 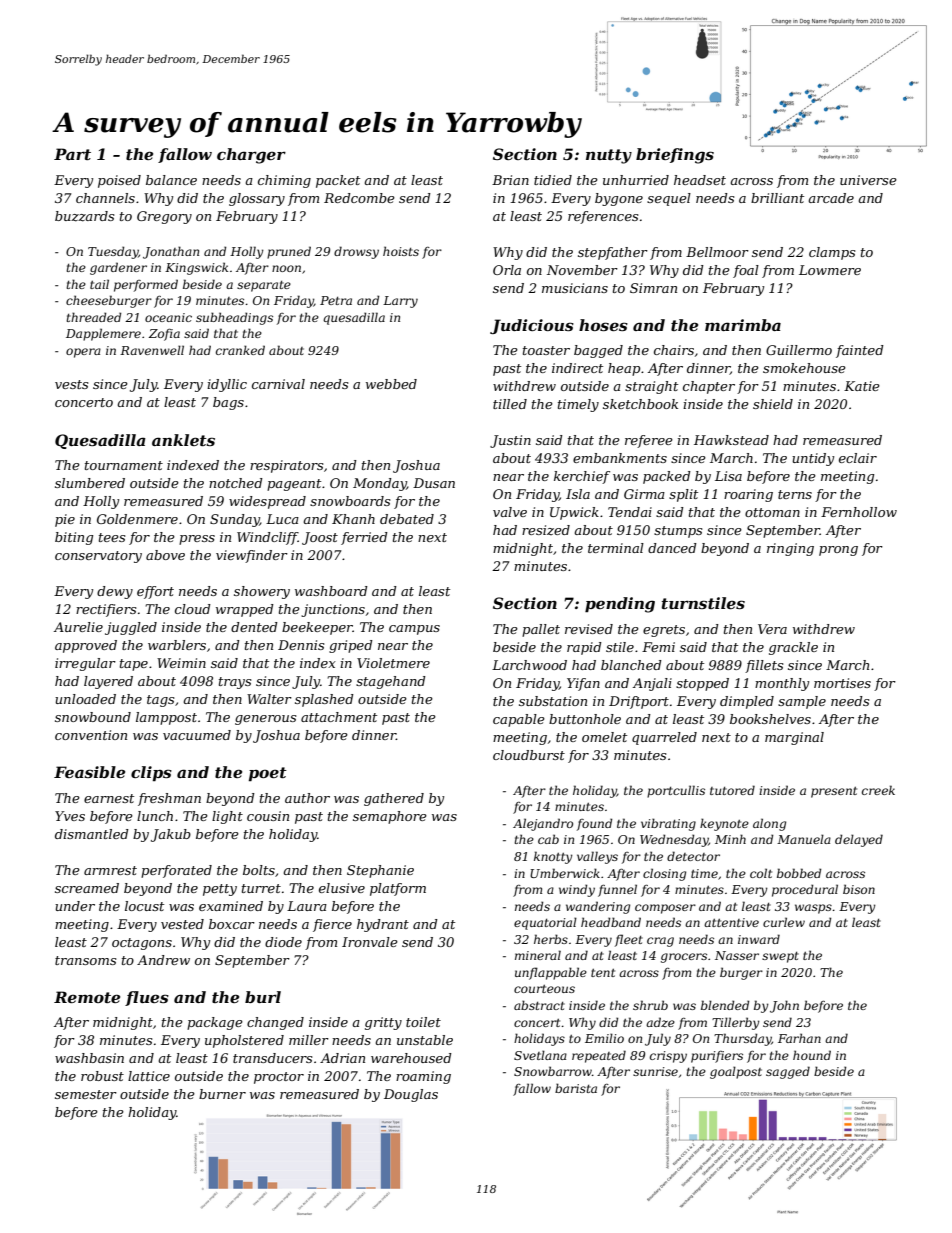 What do you see at coordinates (585, 719) in the screenshot?
I see `buttonhole` at bounding box center [585, 719].
